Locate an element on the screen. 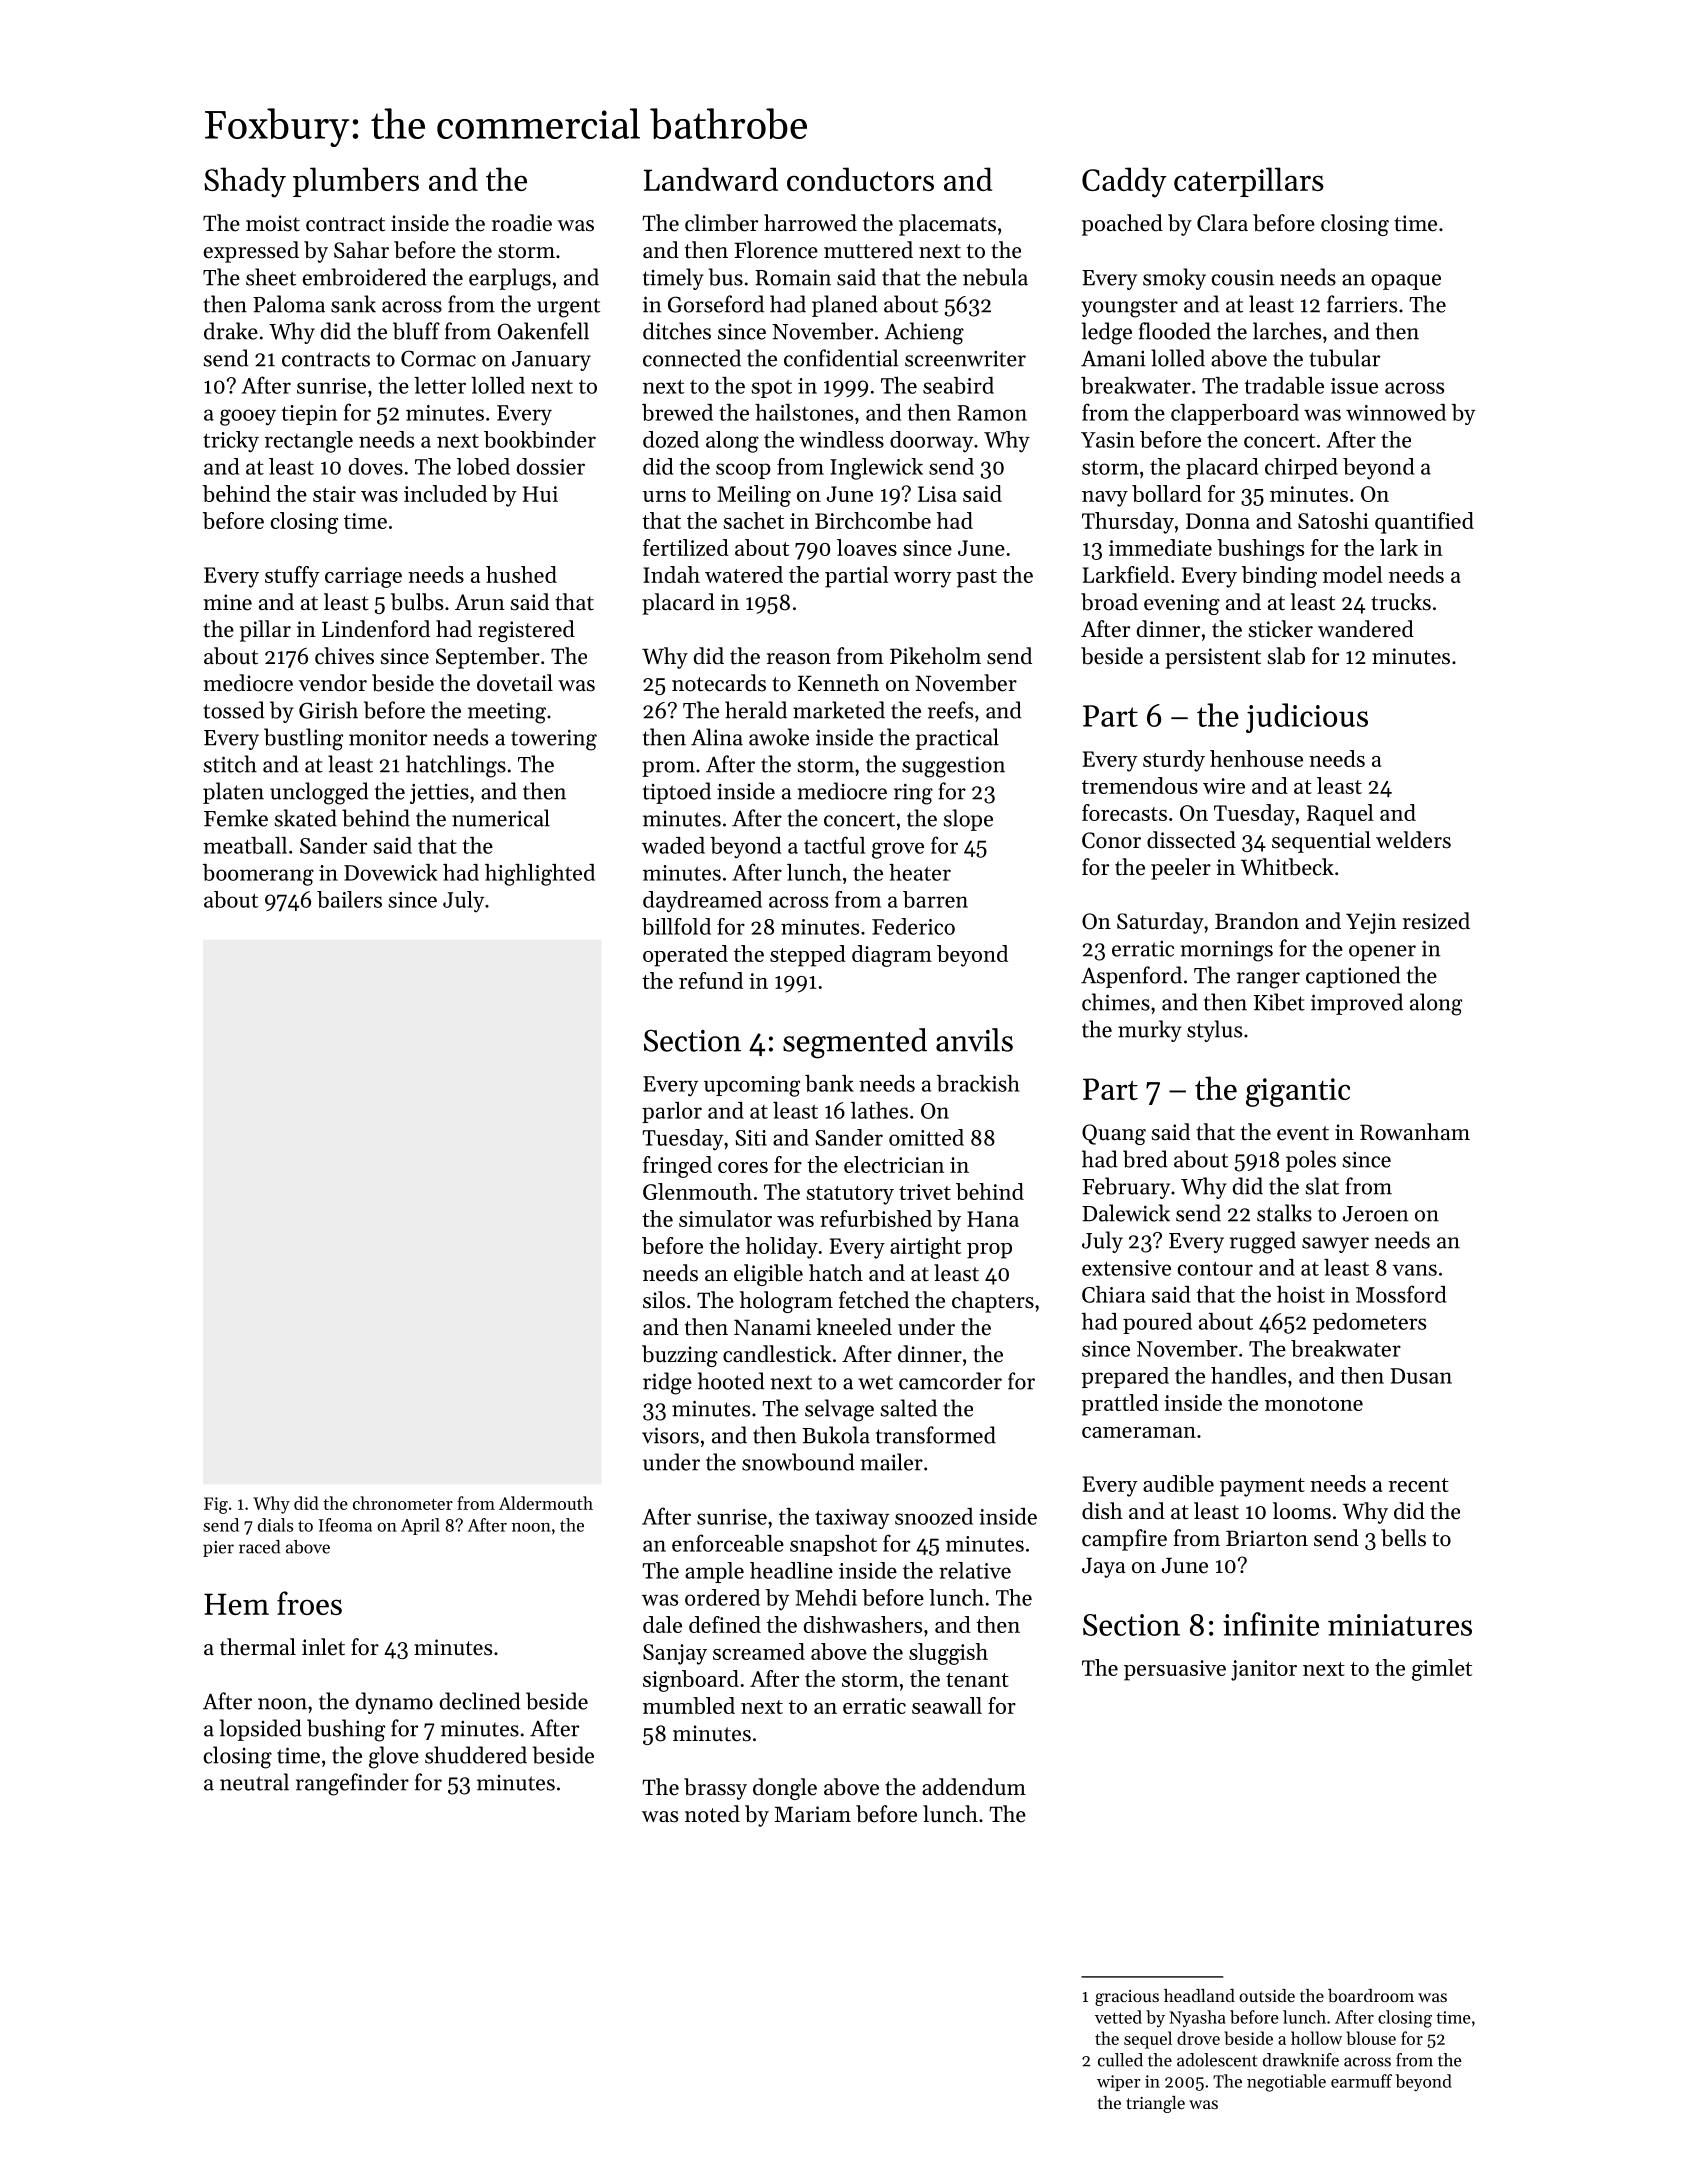 The height and width of the screenshot is (2178, 1683). opaque is located at coordinates (1406, 282).
